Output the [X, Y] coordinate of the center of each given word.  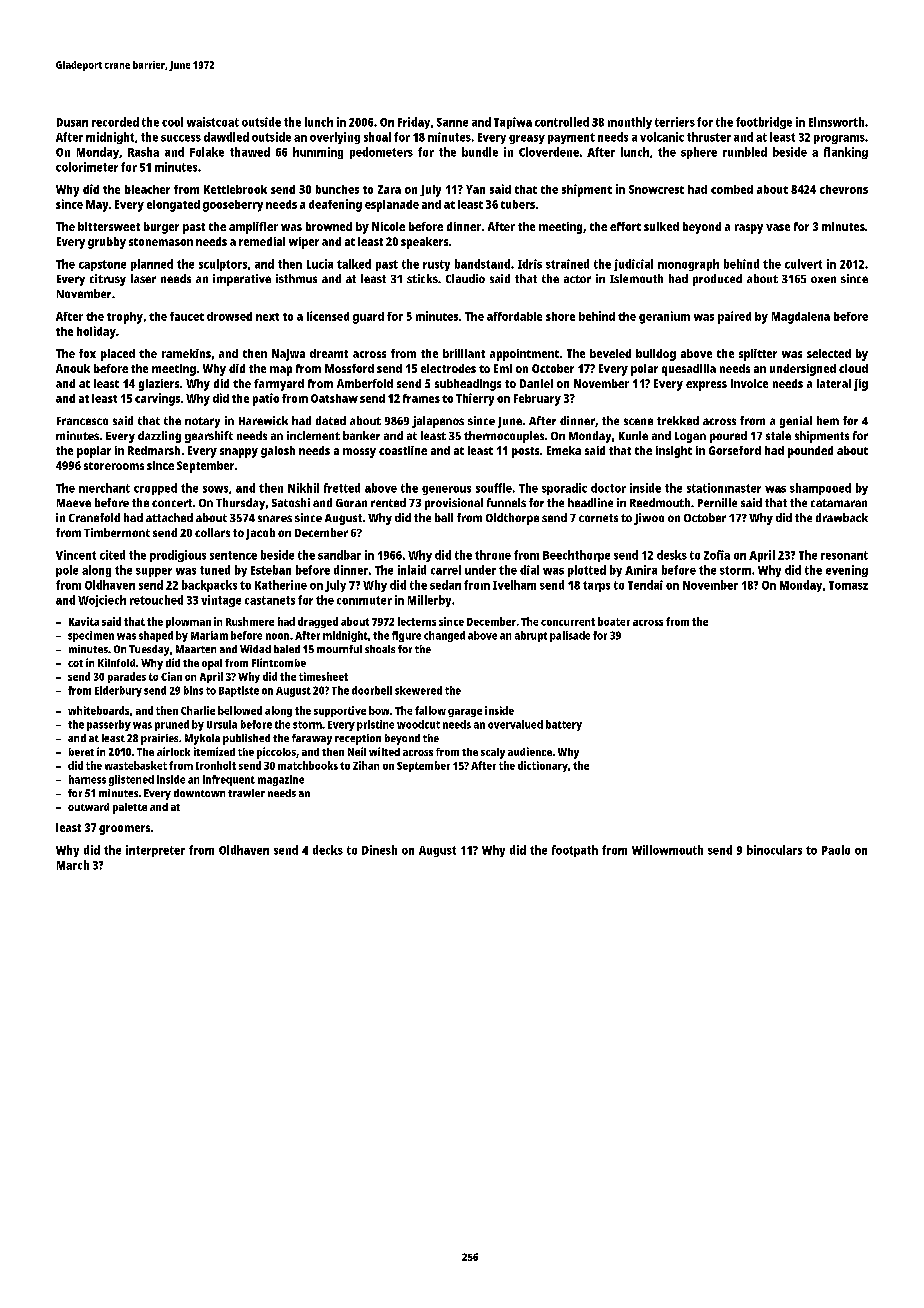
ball [444, 517]
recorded [115, 122]
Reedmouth [660, 502]
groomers [124, 830]
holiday [96, 332]
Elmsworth [836, 122]
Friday [414, 123]
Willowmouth [667, 850]
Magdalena [801, 318]
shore [560, 316]
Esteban [271, 570]
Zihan [366, 765]
